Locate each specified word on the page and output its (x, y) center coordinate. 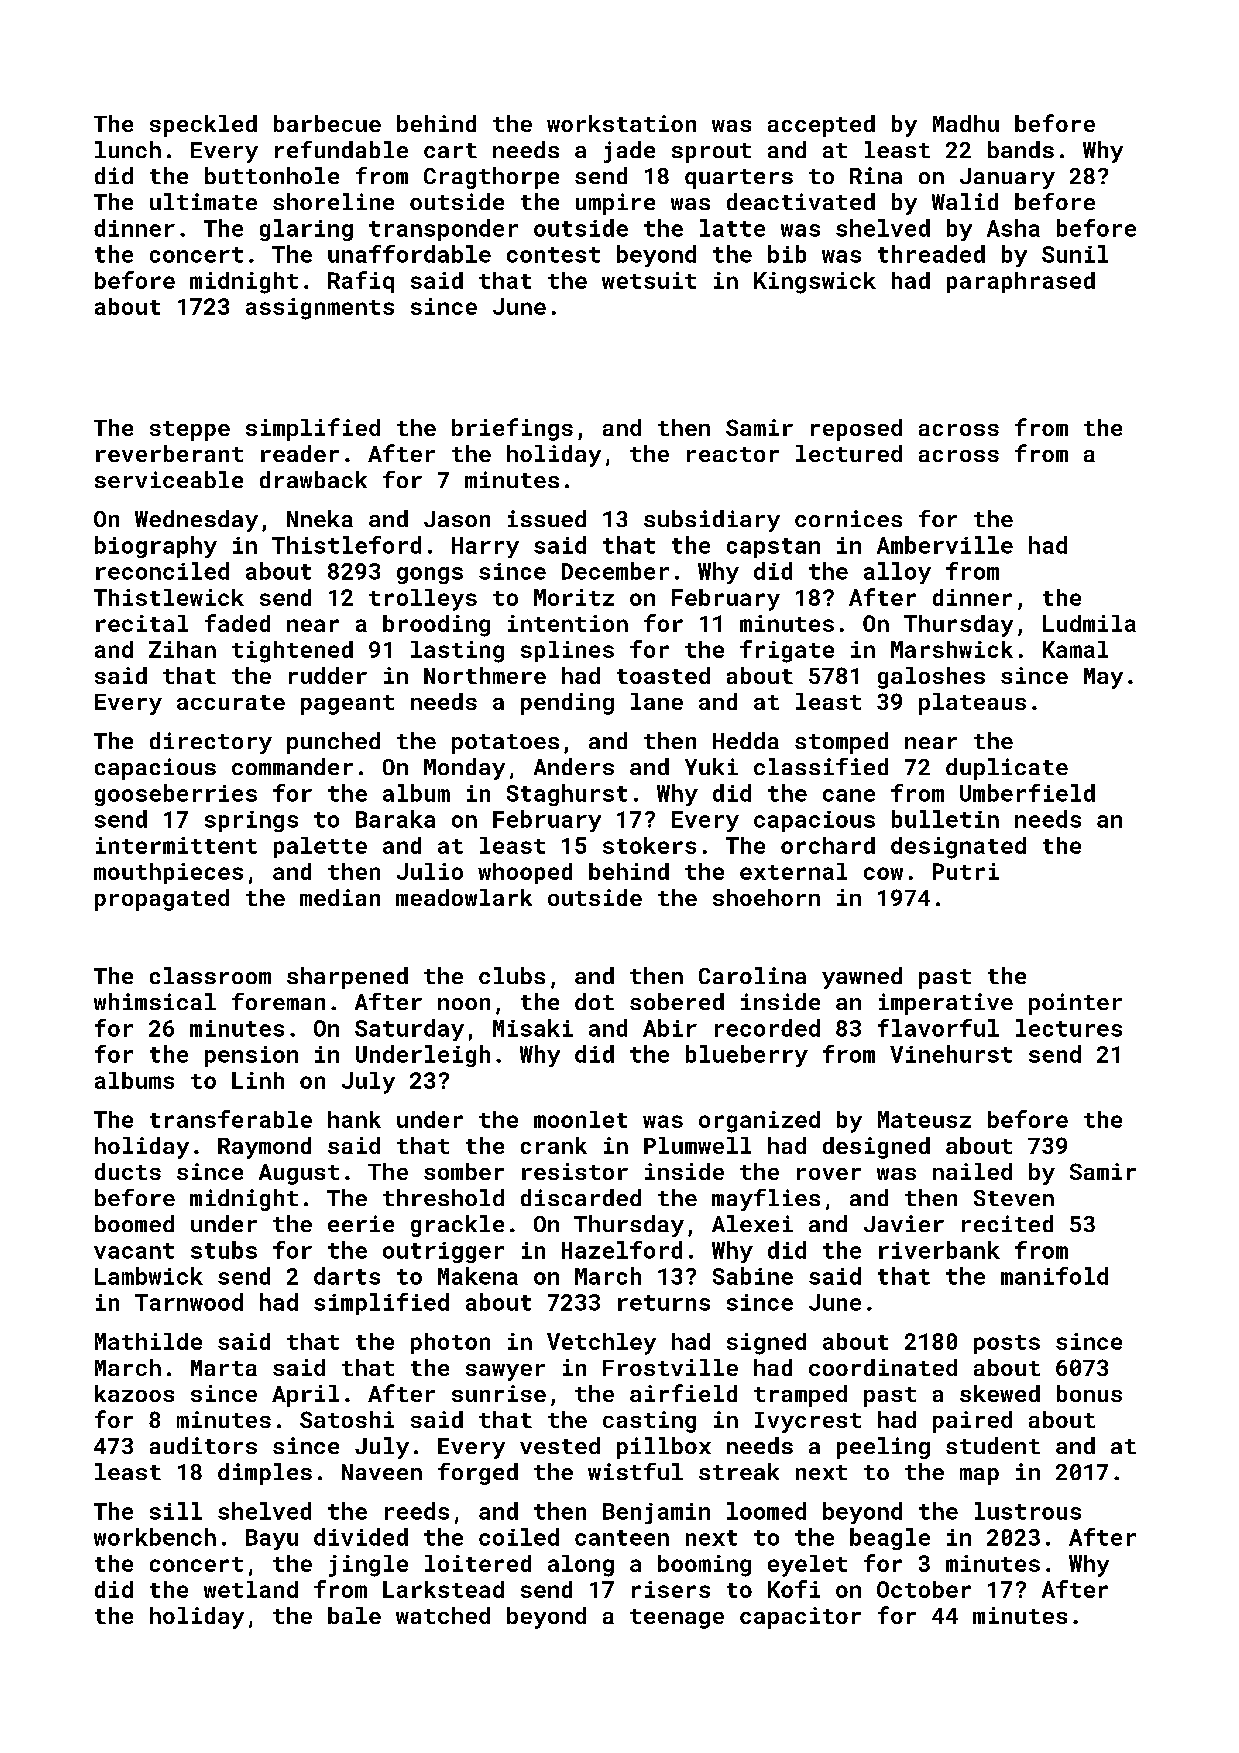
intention (568, 623)
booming (704, 1566)
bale (354, 1615)
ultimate (203, 201)
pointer (1075, 1004)
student (993, 1445)
